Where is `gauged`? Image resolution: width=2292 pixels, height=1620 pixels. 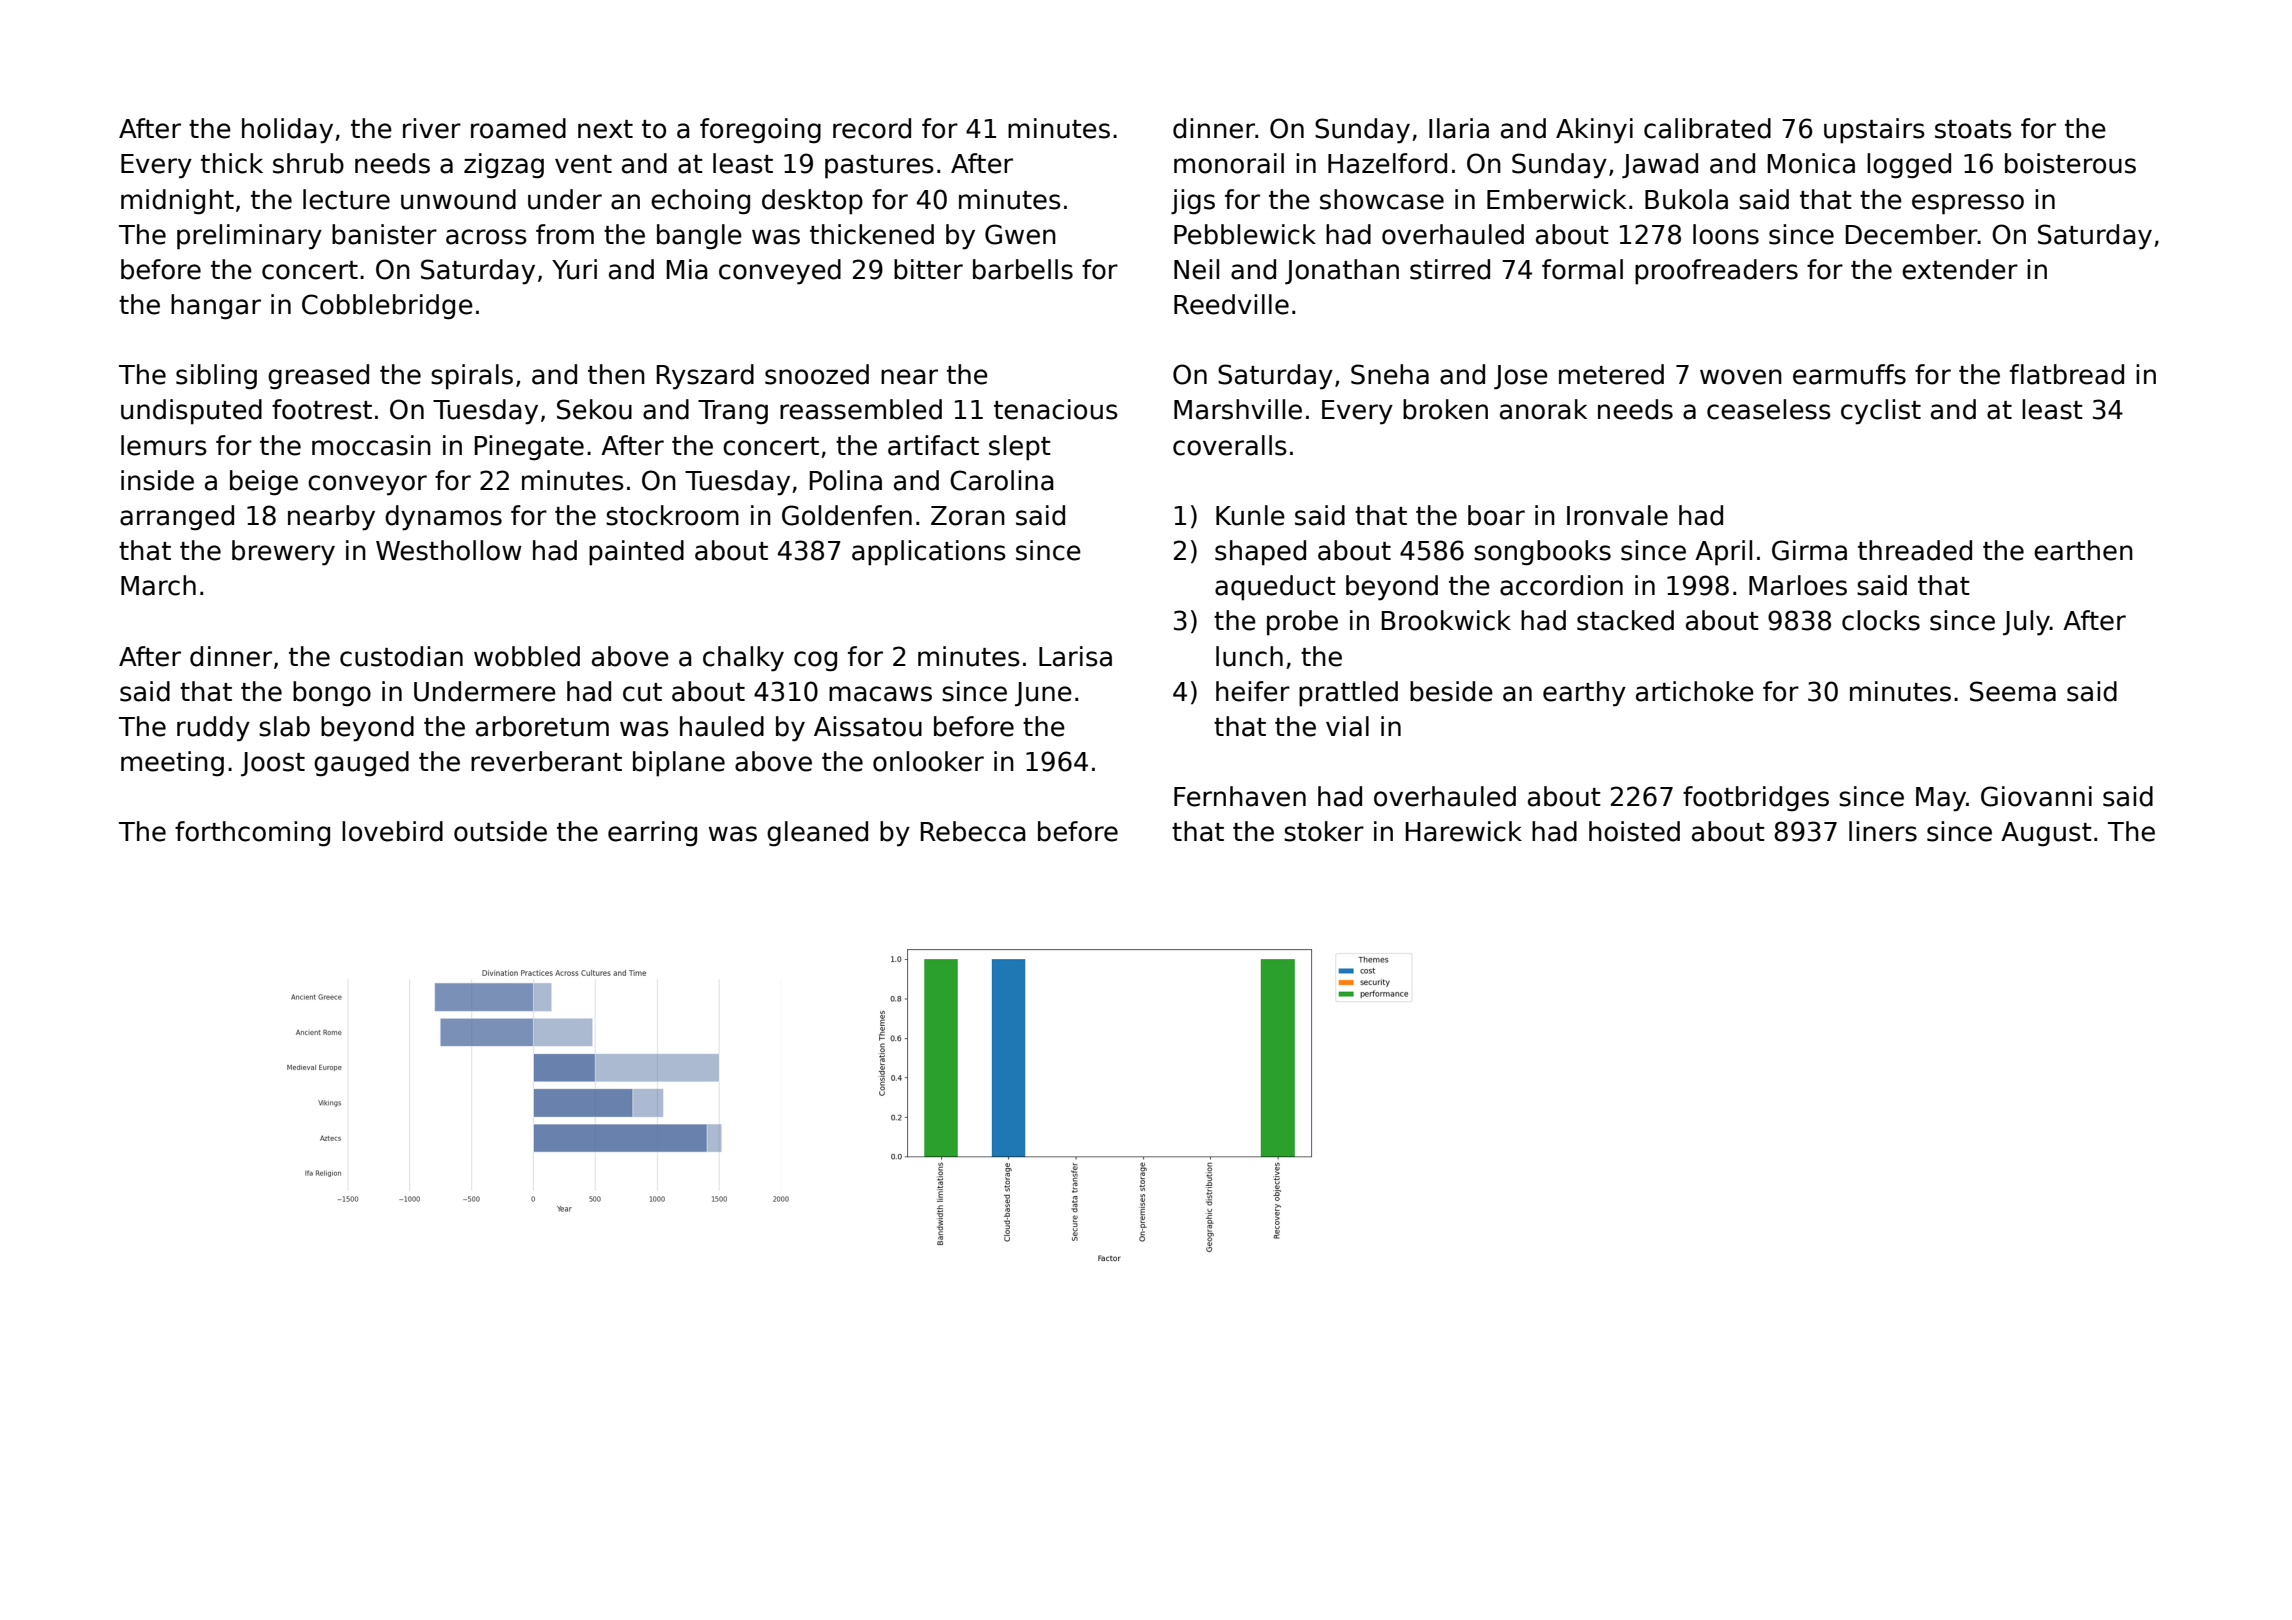 gauged is located at coordinates (361, 764).
